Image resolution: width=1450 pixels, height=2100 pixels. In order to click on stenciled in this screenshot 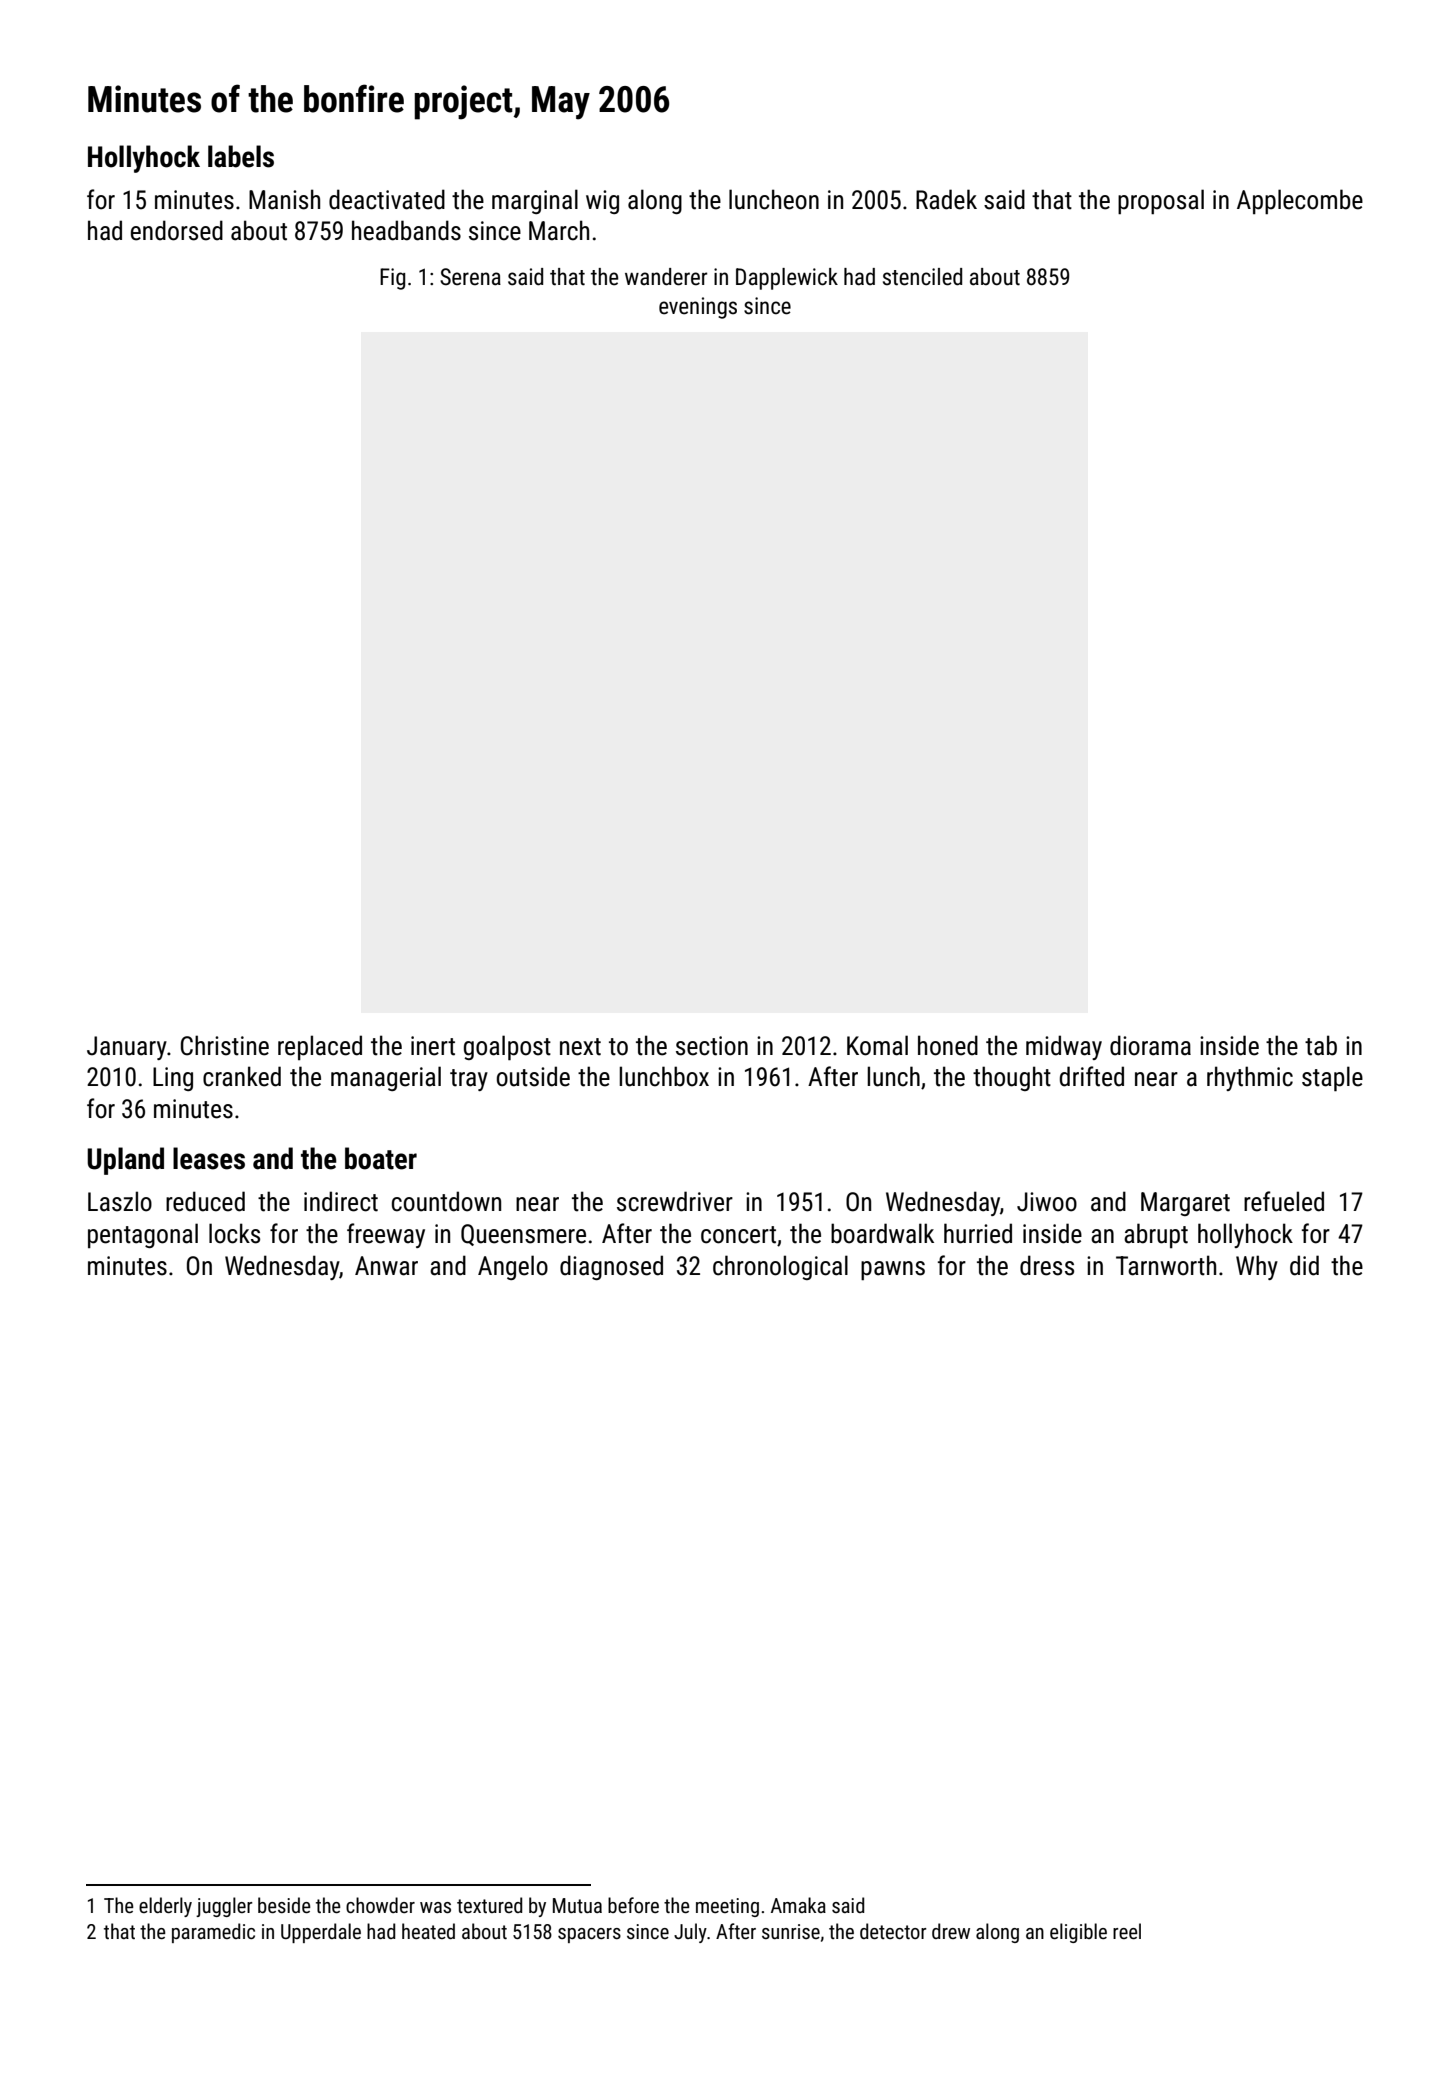, I will do `click(922, 277)`.
